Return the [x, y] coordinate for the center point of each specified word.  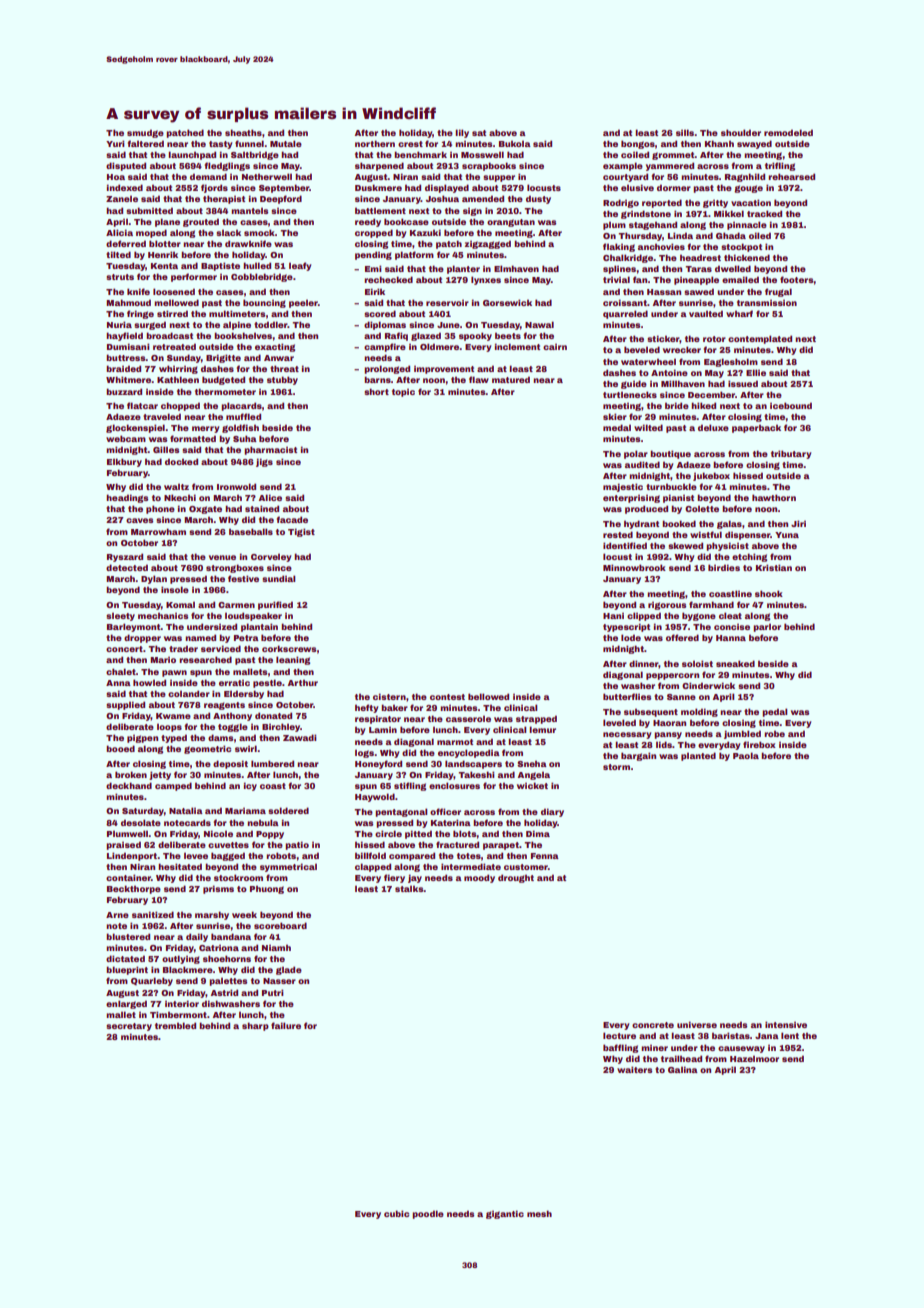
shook [769, 593]
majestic [623, 487]
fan [640, 279]
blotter [165, 243]
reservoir [447, 302]
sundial [278, 578]
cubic [396, 1213]
